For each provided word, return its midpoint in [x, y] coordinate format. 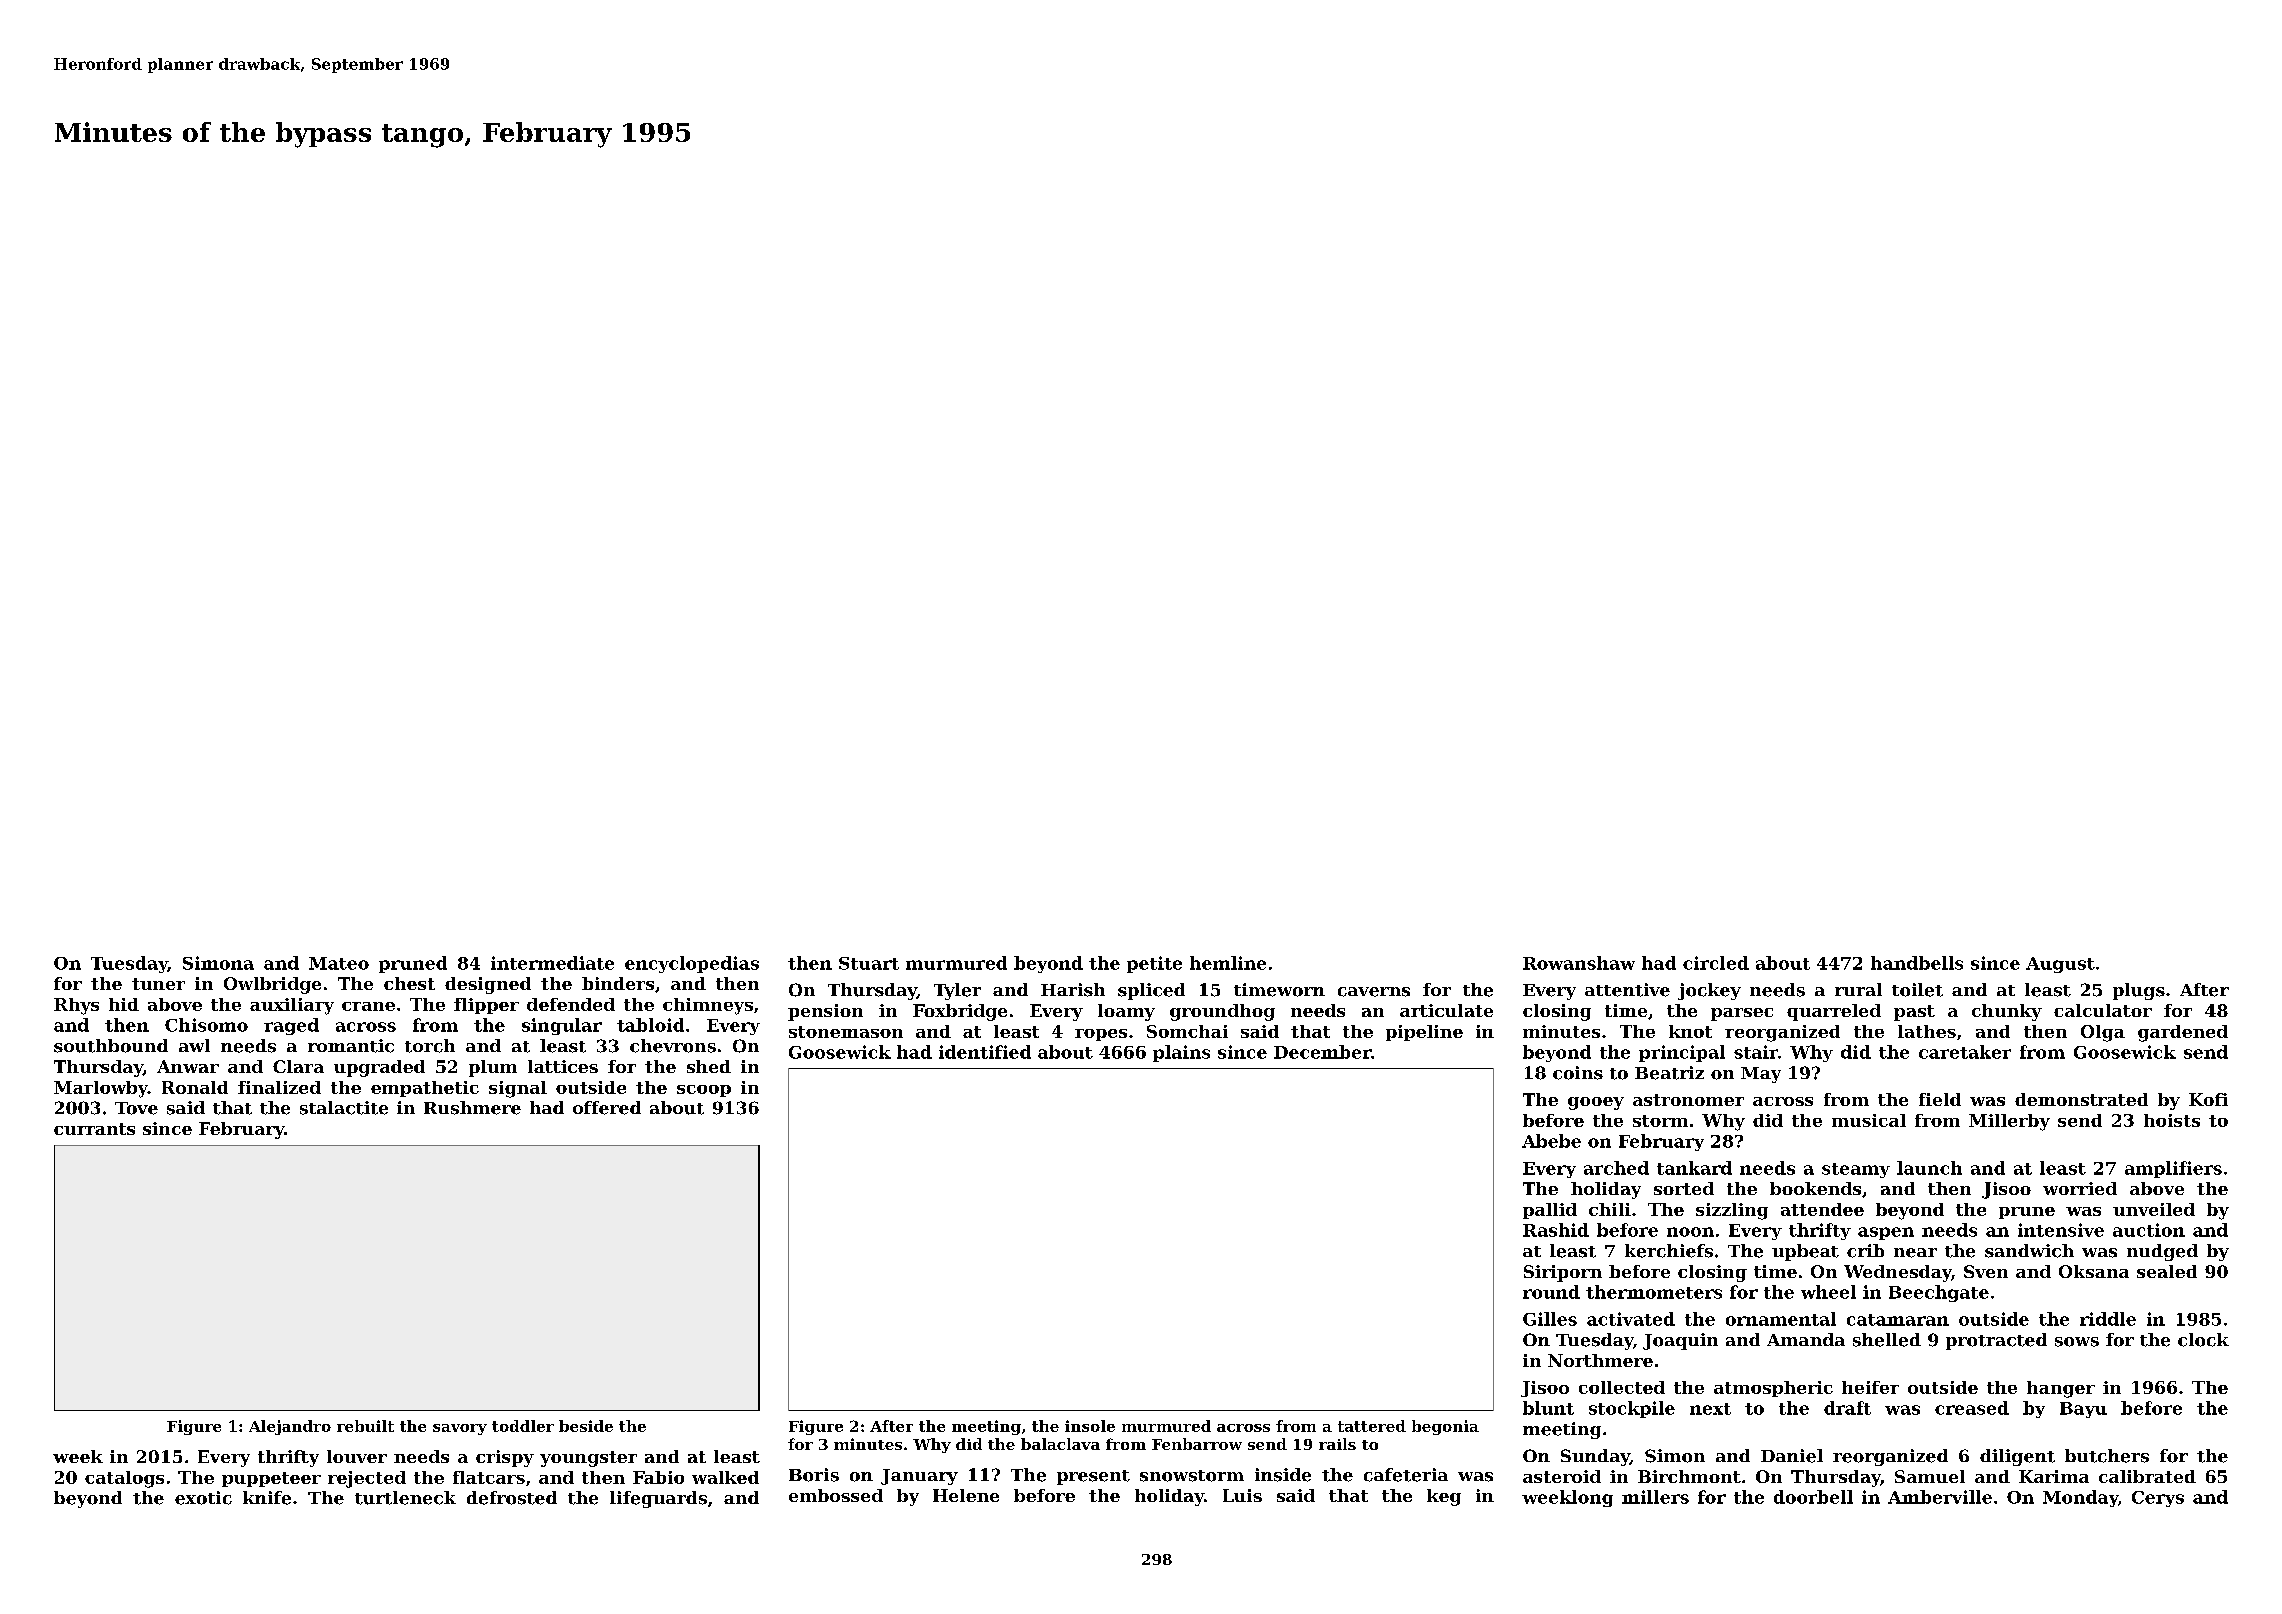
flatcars [489, 1477]
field [1940, 1099]
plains [1181, 1053]
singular [562, 1026]
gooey [1596, 1103]
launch [1929, 1168]
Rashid [1556, 1230]
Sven [1986, 1271]
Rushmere [472, 1108]
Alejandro [290, 1427]
